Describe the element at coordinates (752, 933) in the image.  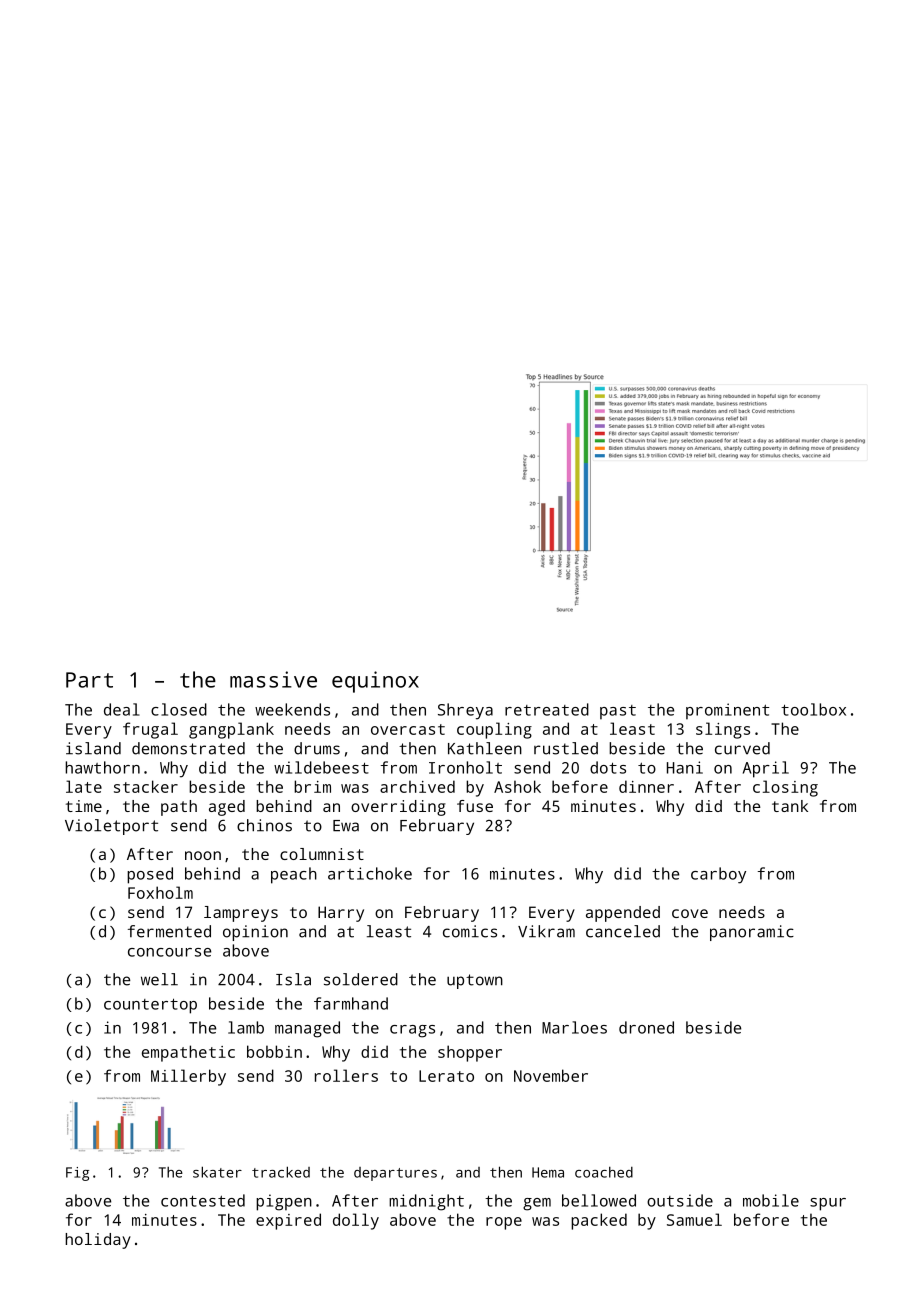
I see `panoramic` at that location.
